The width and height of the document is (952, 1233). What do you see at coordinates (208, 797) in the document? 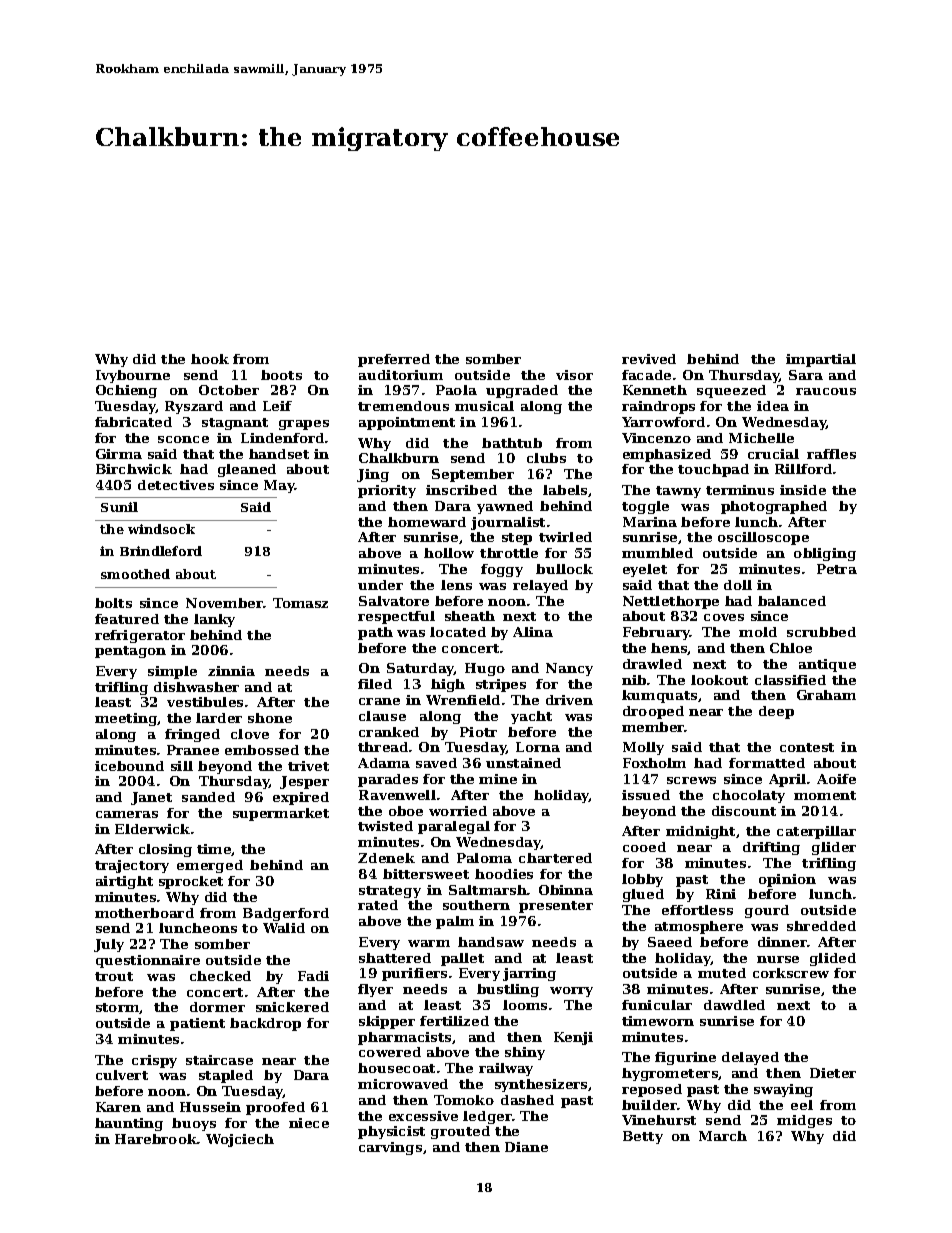
I see `sanded` at bounding box center [208, 797].
